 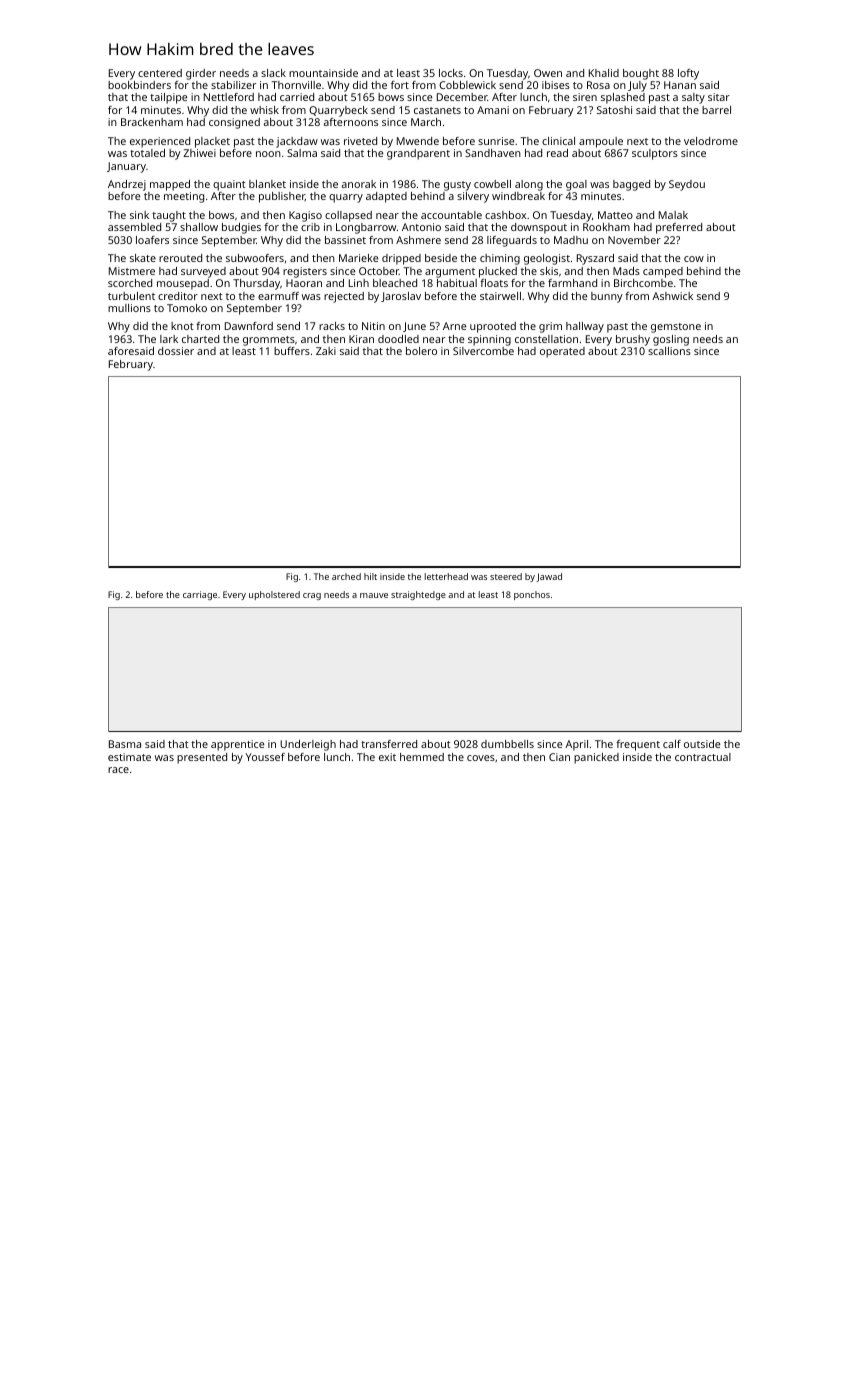 What do you see at coordinates (379, 271) in the page?
I see `October` at bounding box center [379, 271].
